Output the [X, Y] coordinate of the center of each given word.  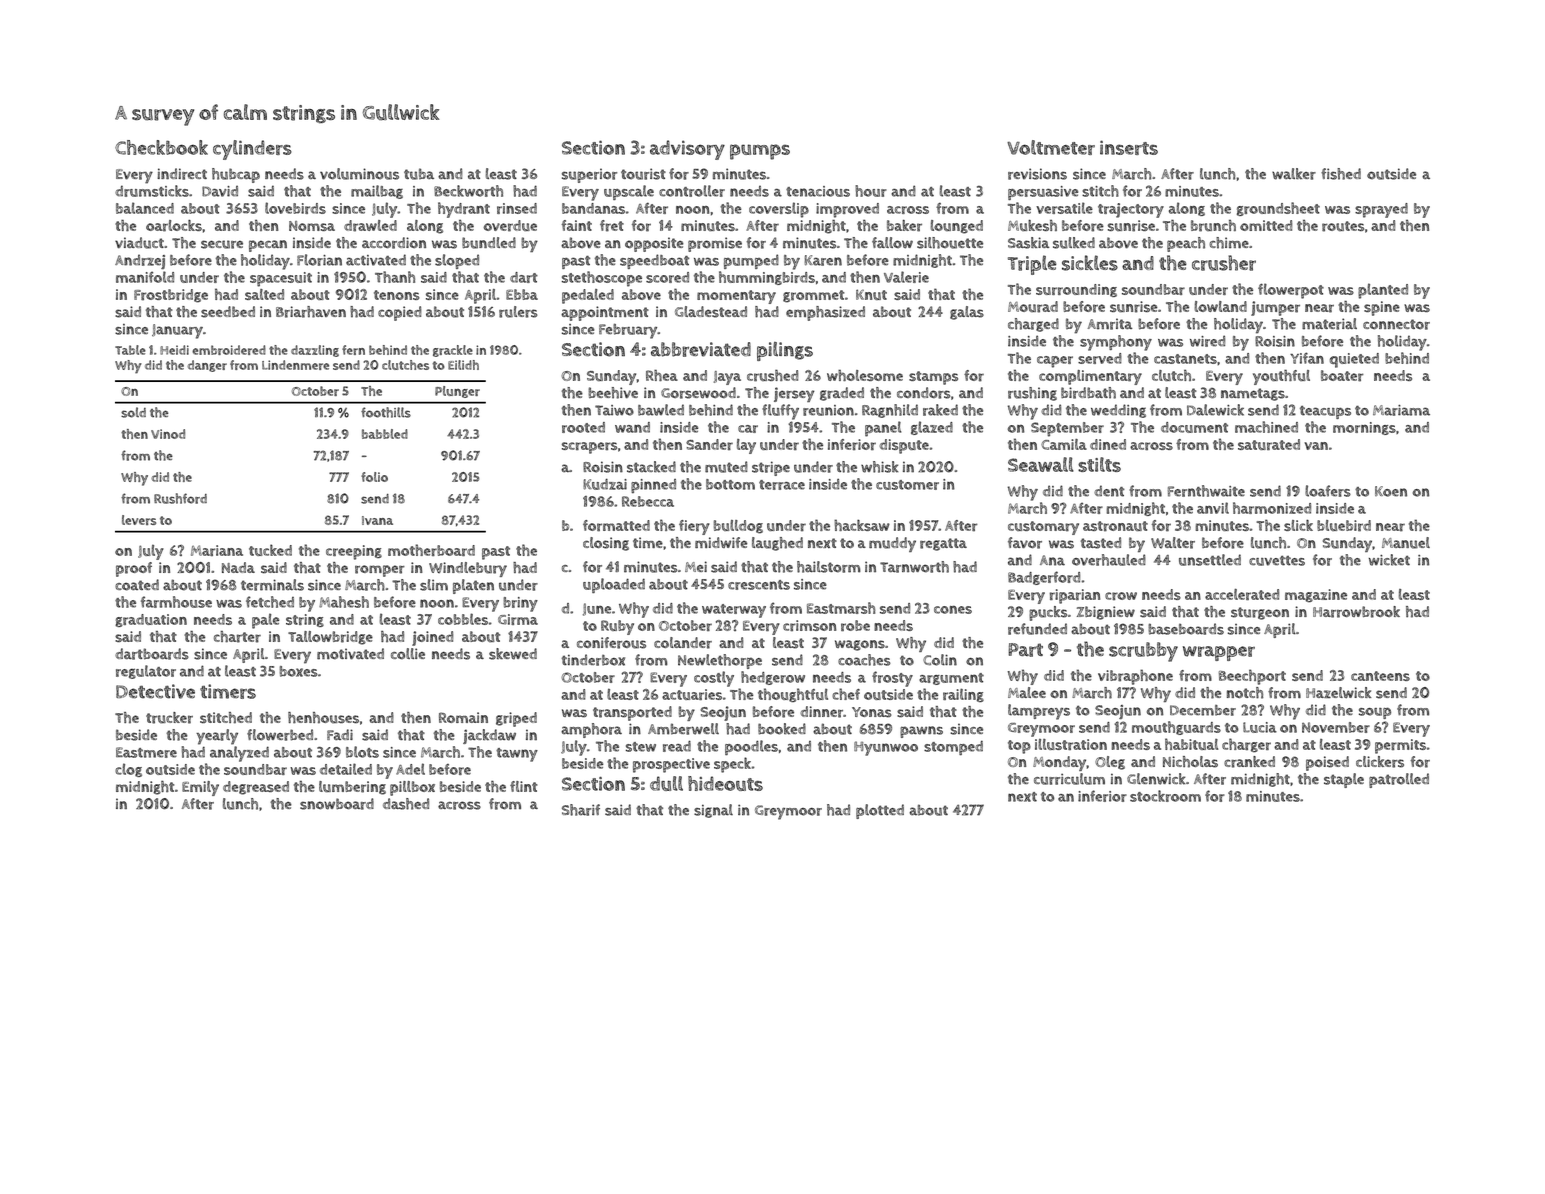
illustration [1071, 744]
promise [715, 244]
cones [953, 610]
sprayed [1381, 210]
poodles [751, 747]
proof [134, 569]
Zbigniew [1106, 613]
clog [128, 770]
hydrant [464, 210]
